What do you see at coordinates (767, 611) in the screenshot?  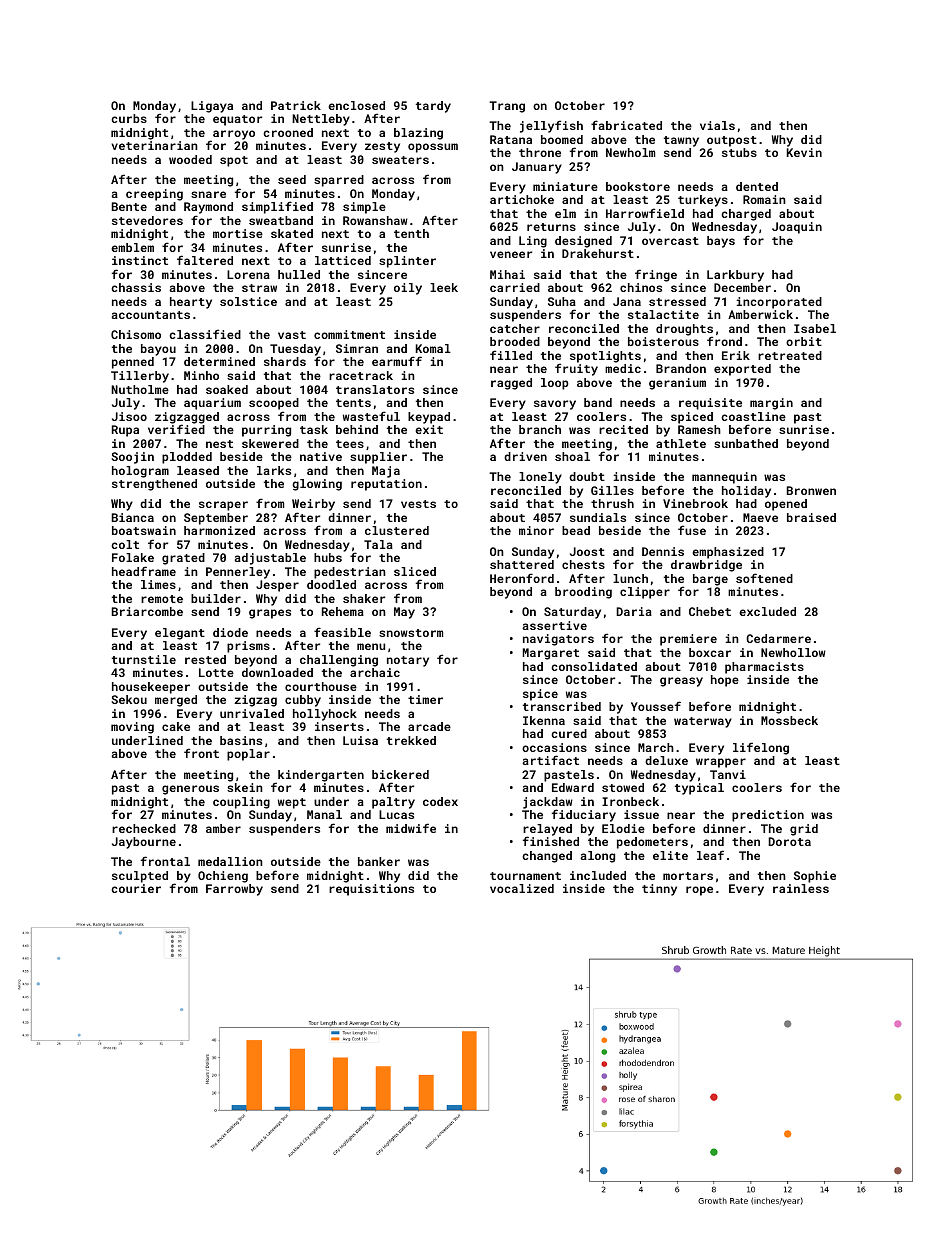 I see `excluded` at bounding box center [767, 611].
